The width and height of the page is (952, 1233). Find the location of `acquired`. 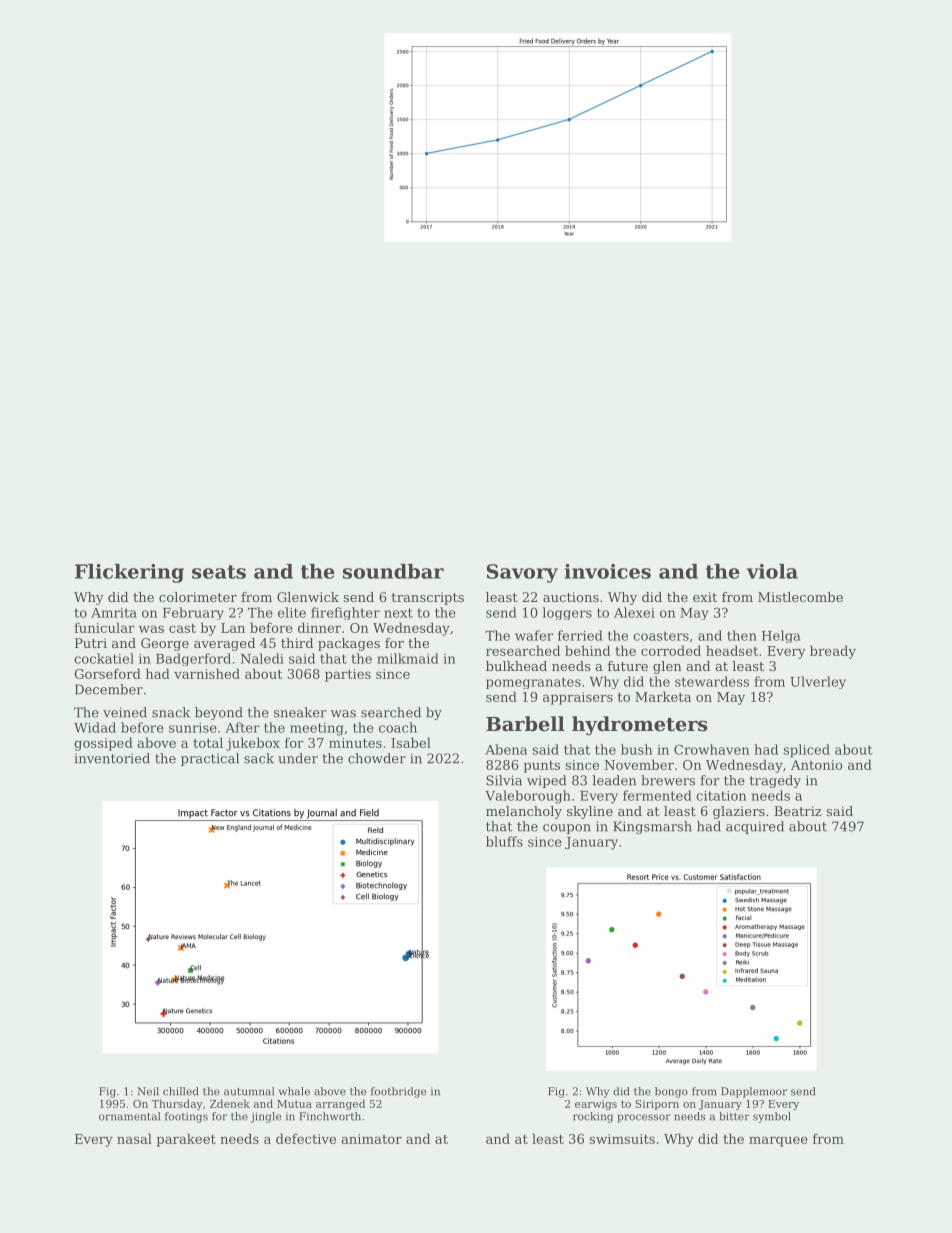

acquired is located at coordinates (755, 827).
